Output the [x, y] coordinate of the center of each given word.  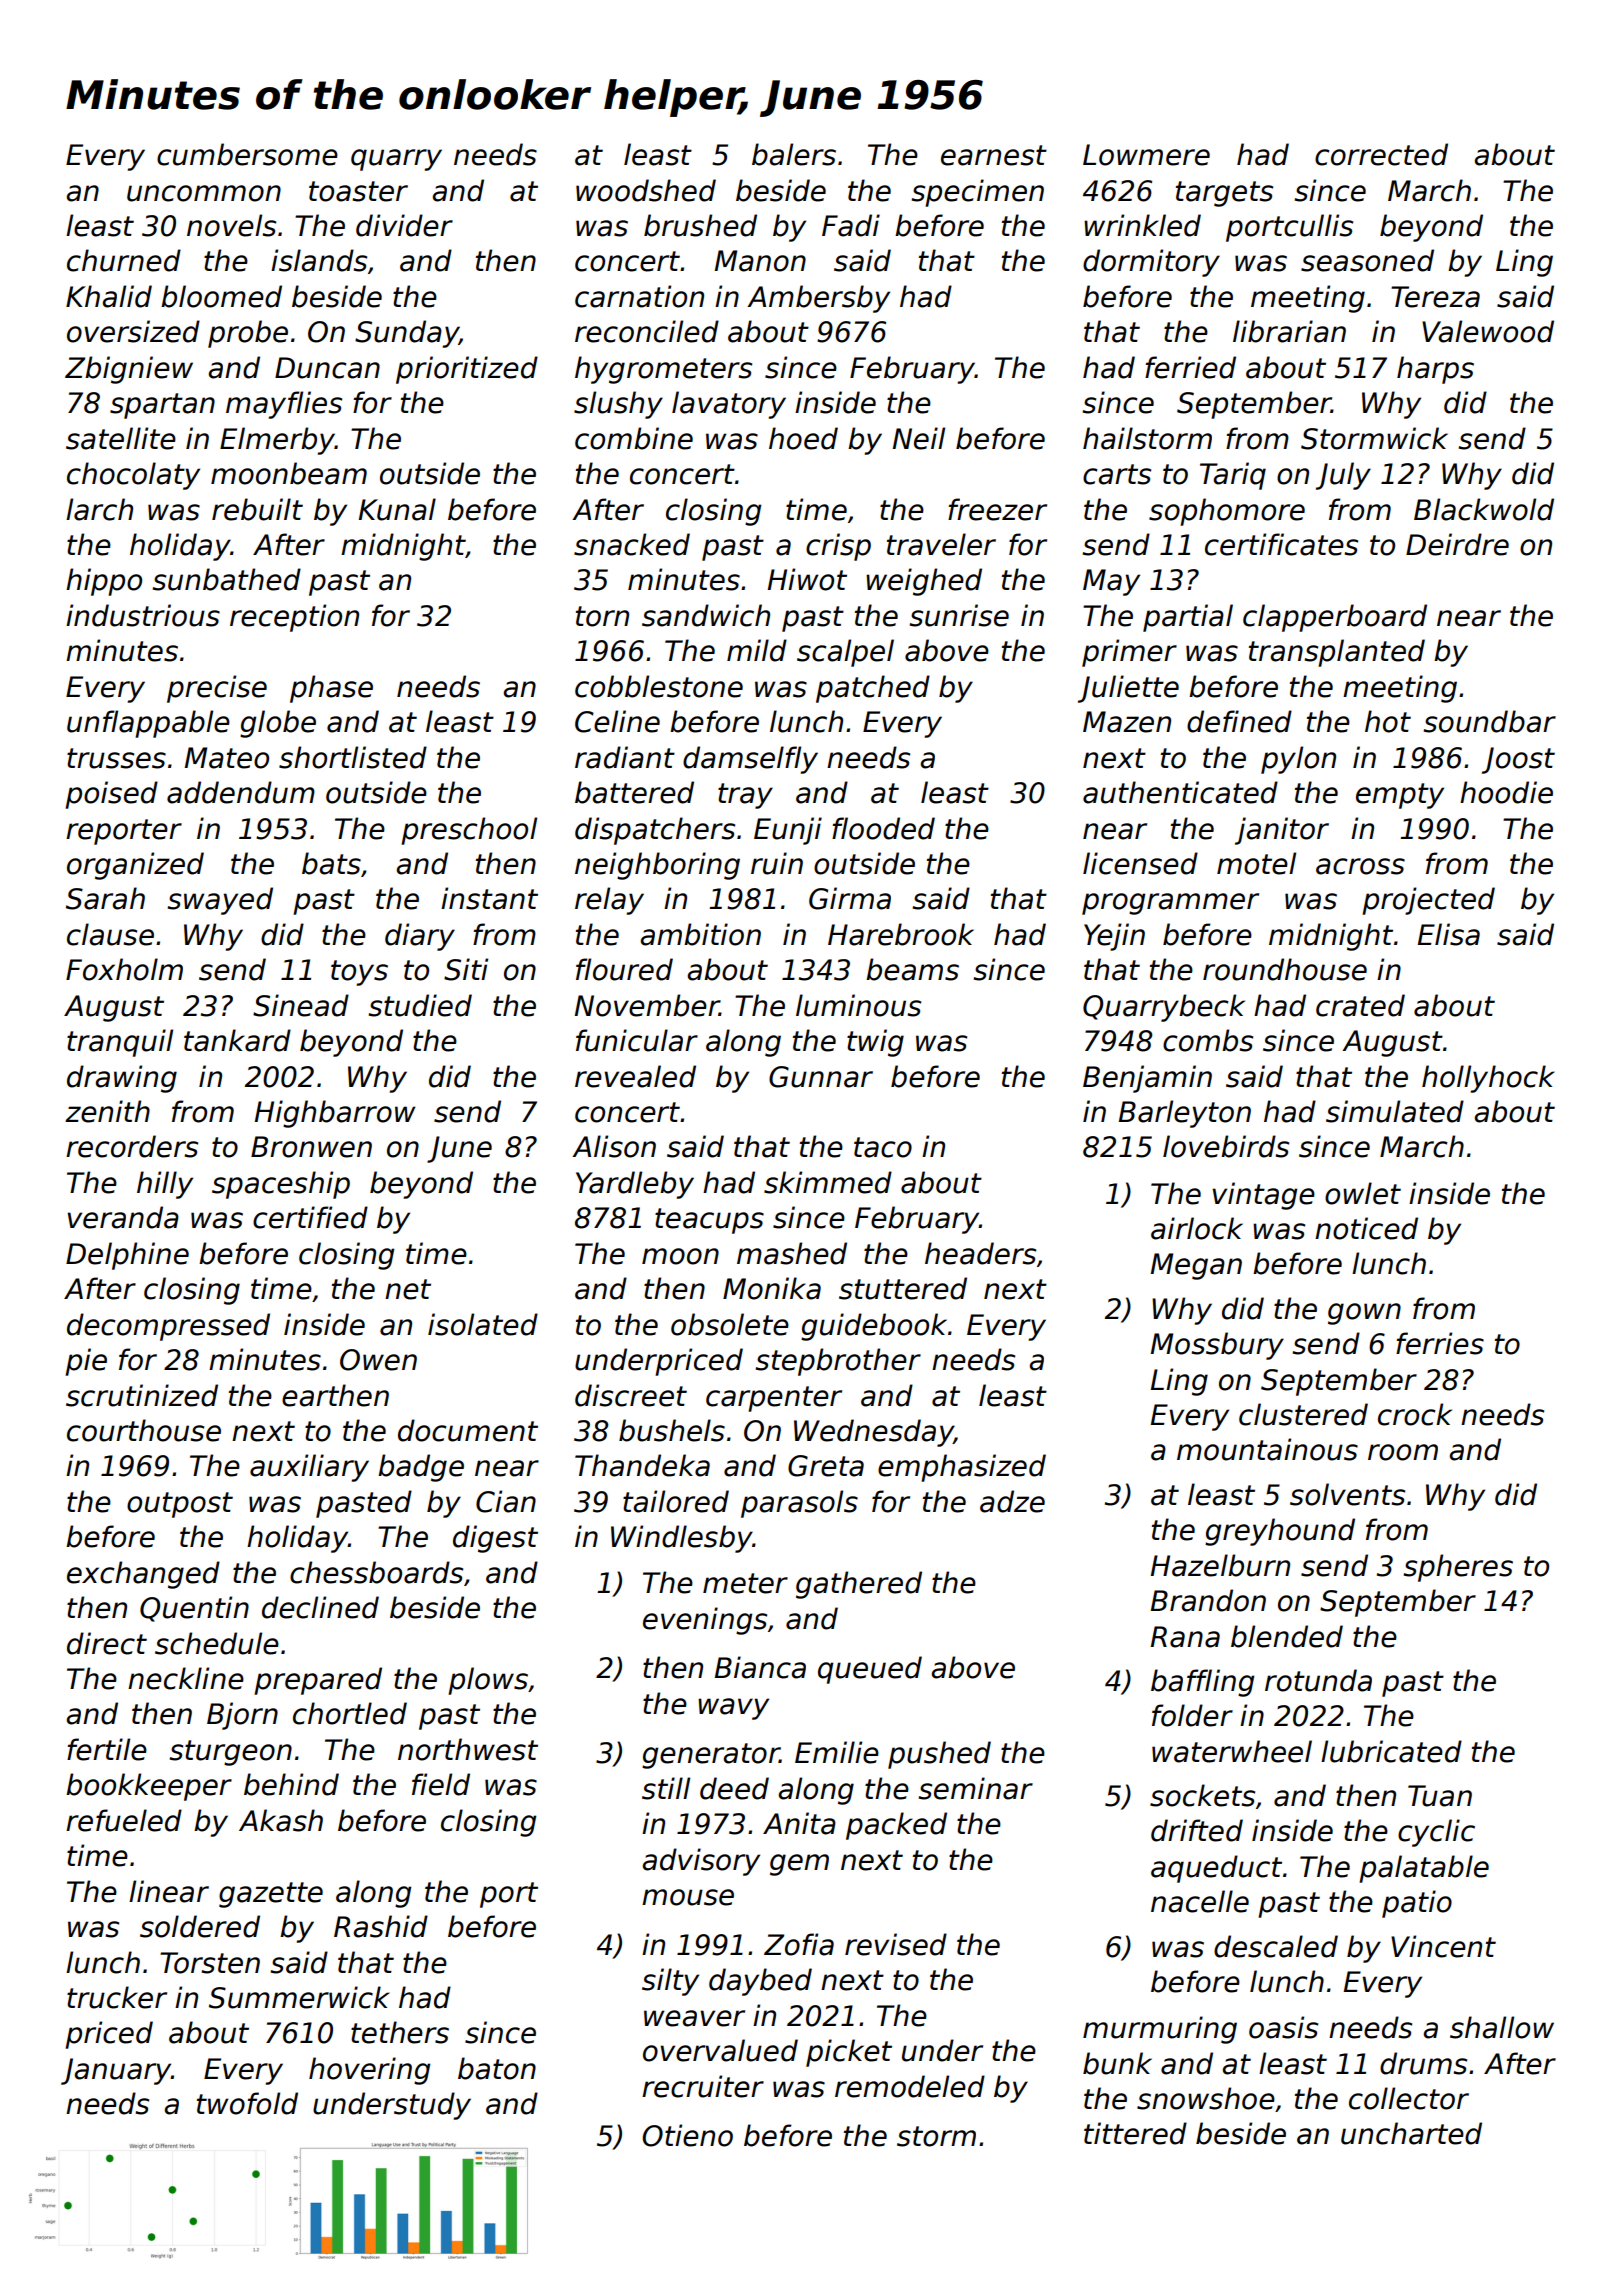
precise [217, 689]
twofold [247, 2103]
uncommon [204, 193]
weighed [924, 582]
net [408, 1289]
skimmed [828, 1182]
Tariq [1233, 476]
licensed [1140, 863]
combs [1208, 1040]
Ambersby [818, 299]
